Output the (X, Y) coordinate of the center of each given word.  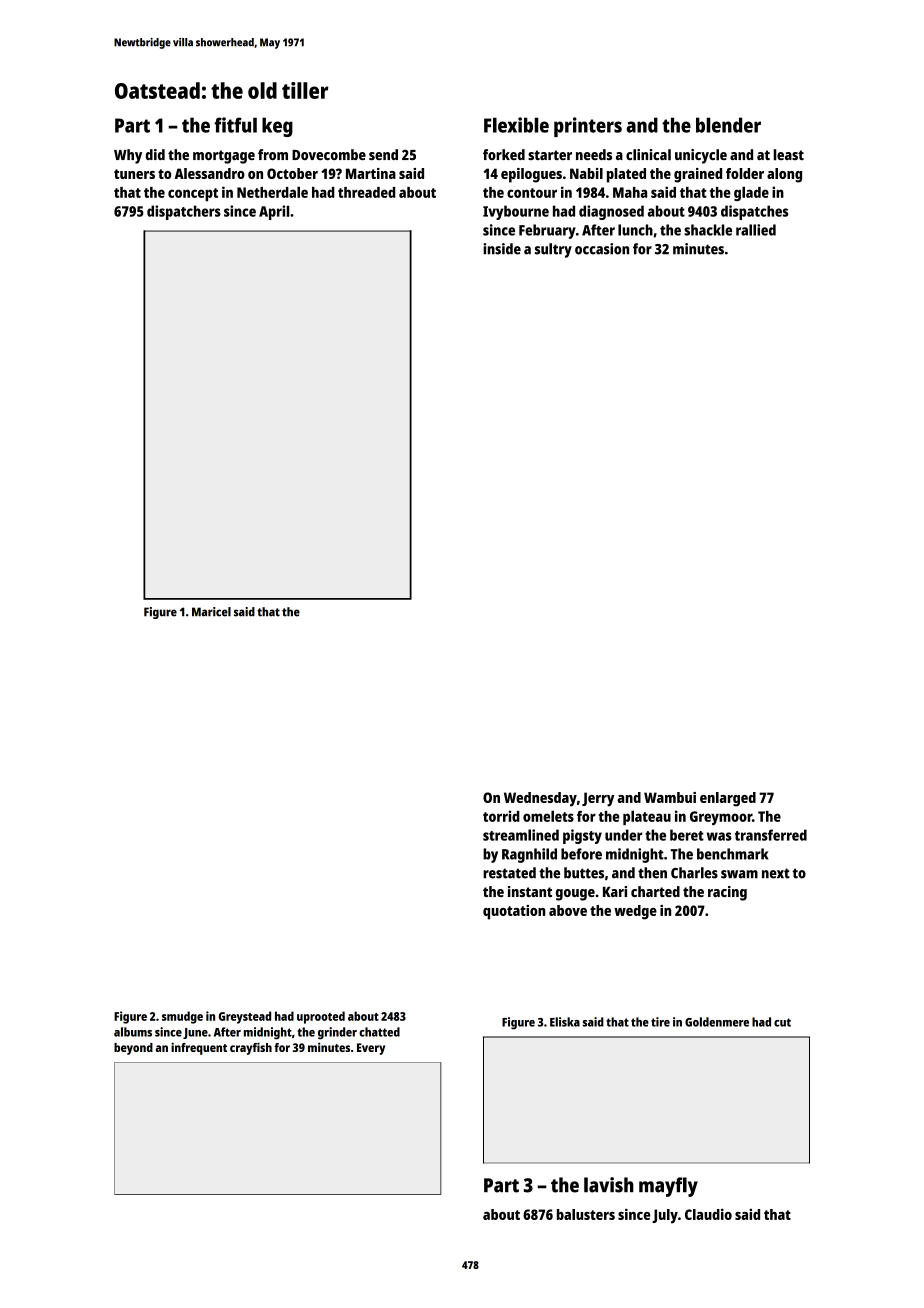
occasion (602, 249)
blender (728, 125)
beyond (133, 1049)
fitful (235, 125)
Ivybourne (516, 212)
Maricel (211, 612)
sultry (553, 250)
